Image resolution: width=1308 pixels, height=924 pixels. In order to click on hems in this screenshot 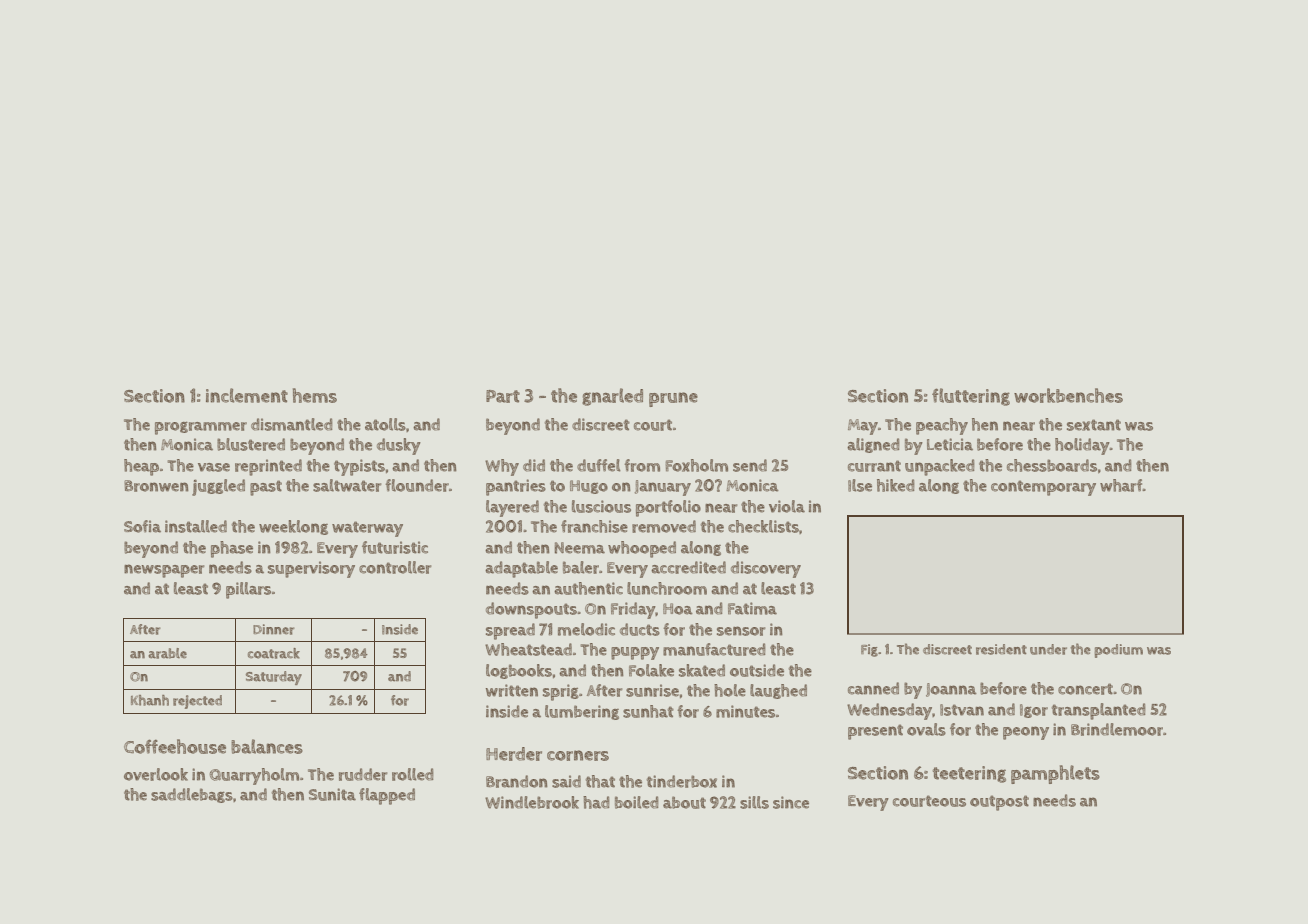, I will do `click(315, 395)`.
